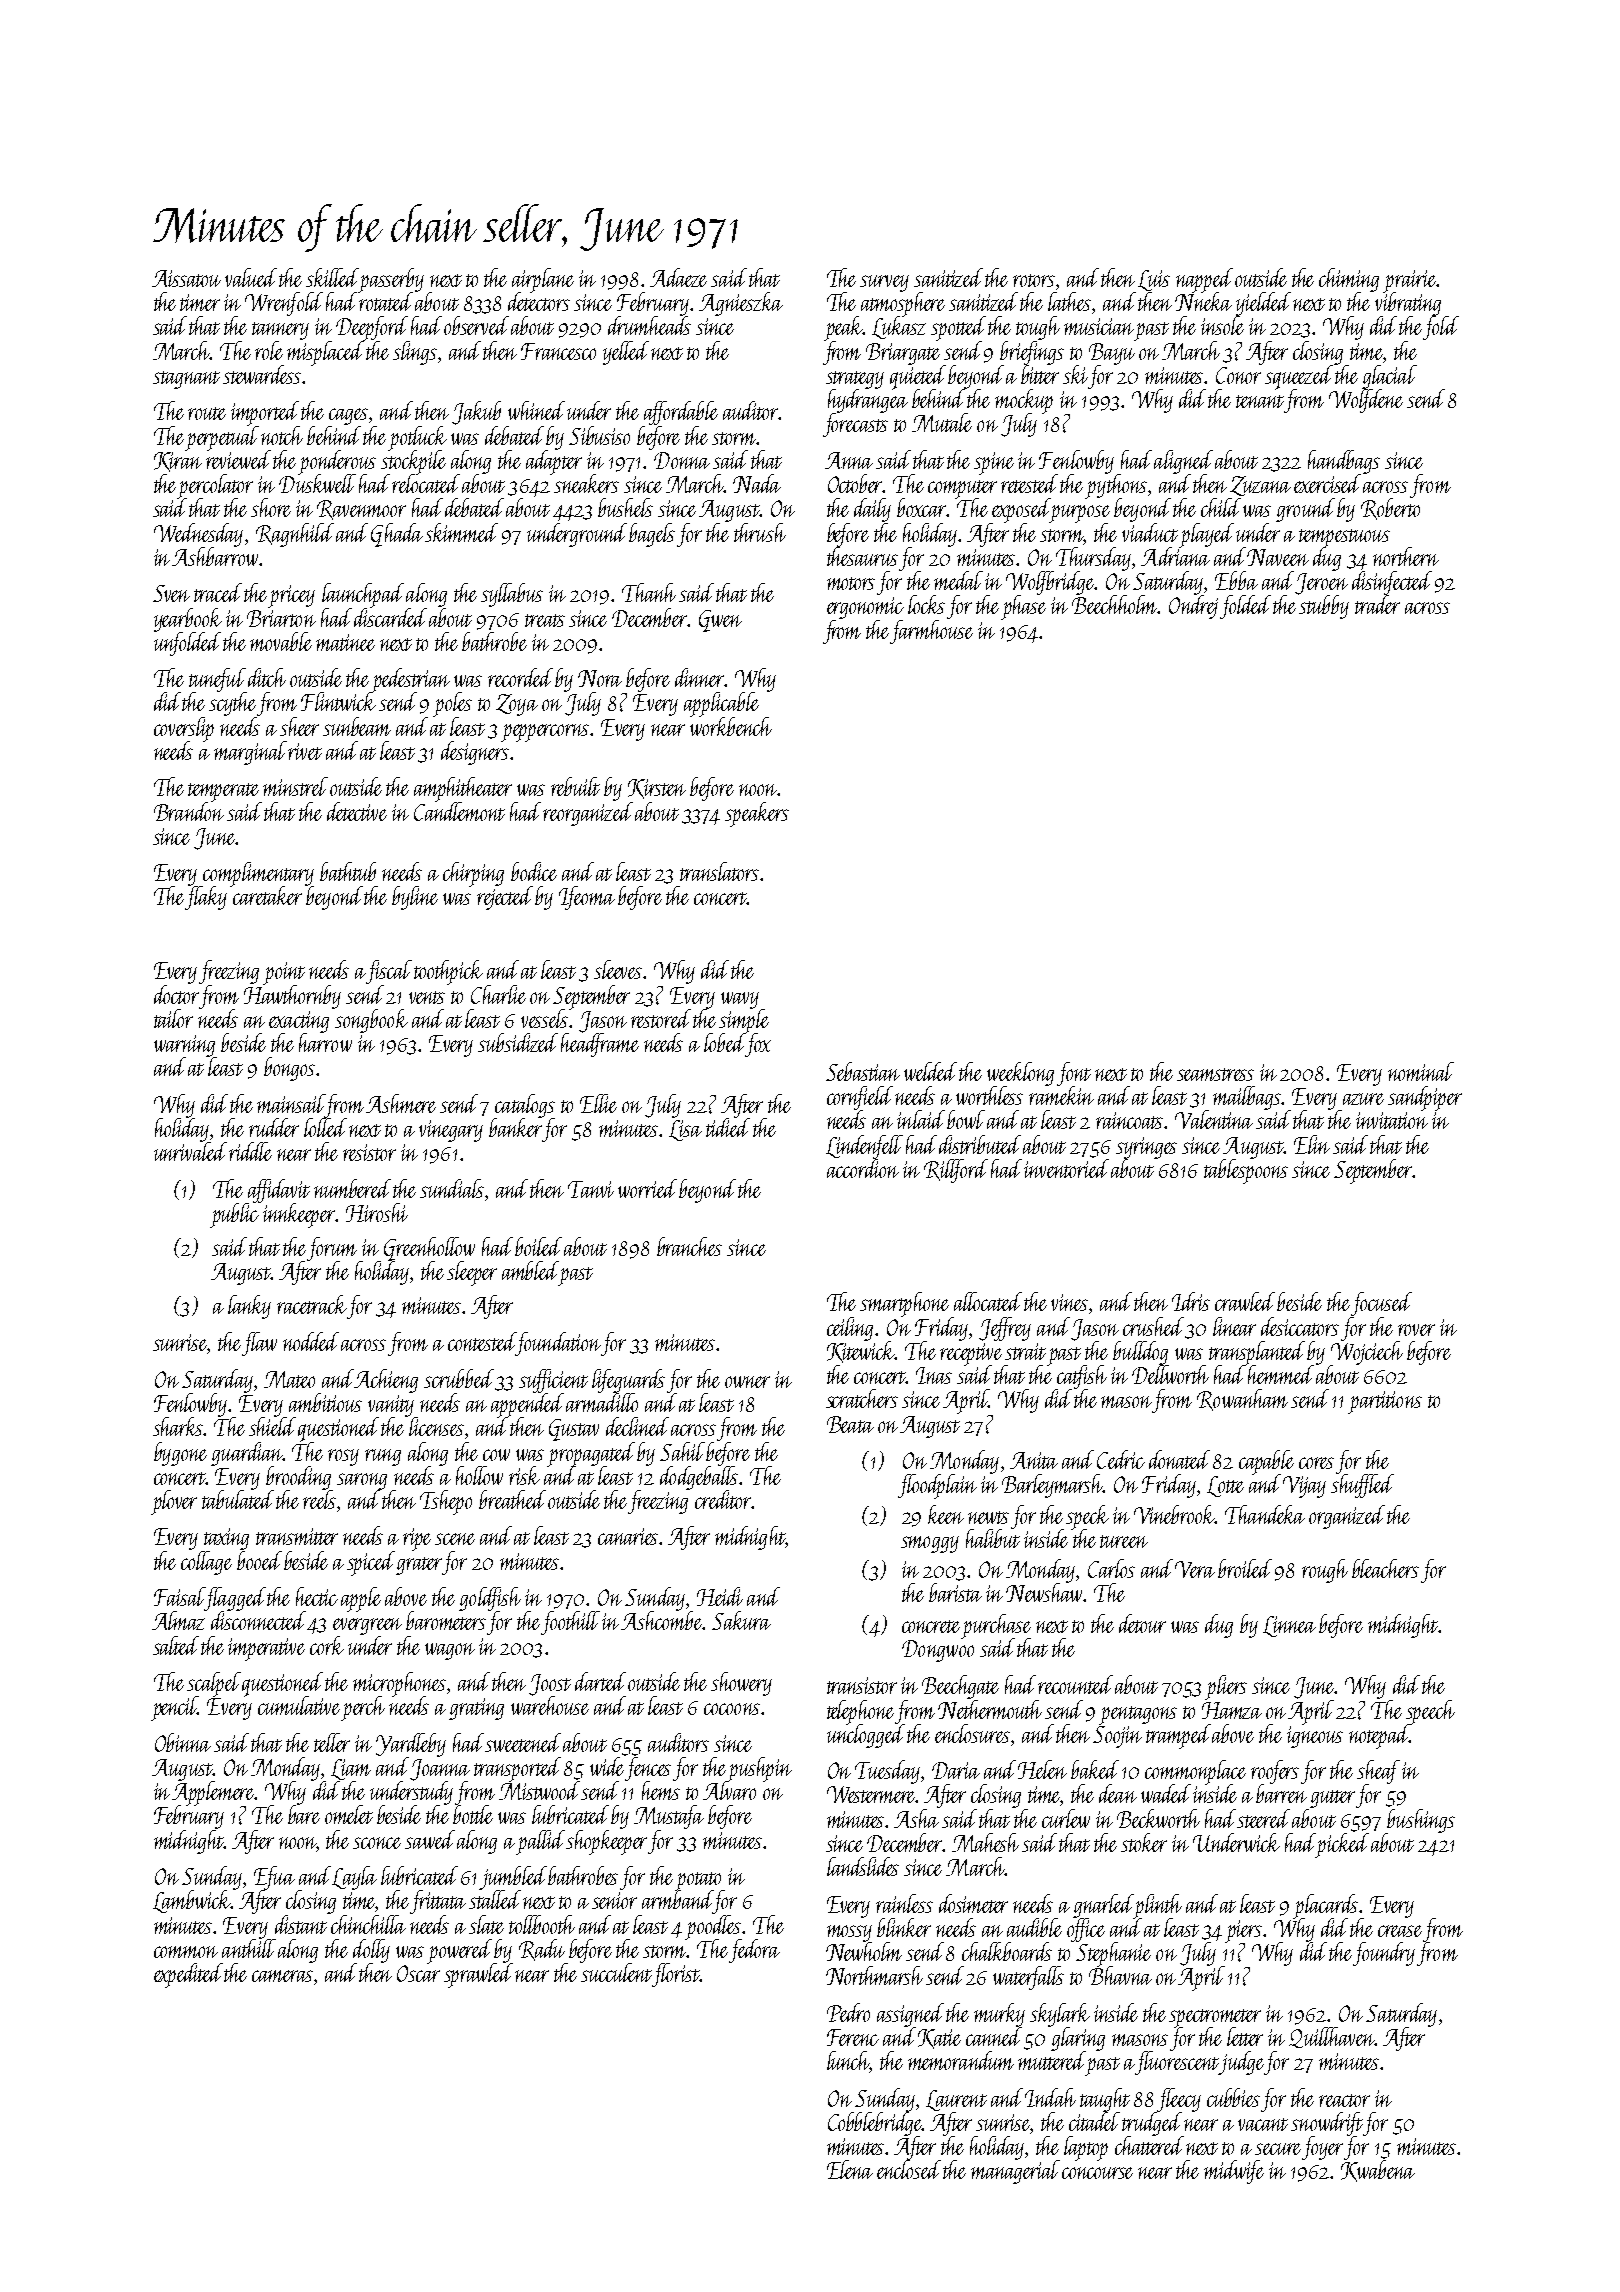 The image size is (1620, 2292). Describe the element at coordinates (415, 353) in the screenshot. I see `slings` at that location.
